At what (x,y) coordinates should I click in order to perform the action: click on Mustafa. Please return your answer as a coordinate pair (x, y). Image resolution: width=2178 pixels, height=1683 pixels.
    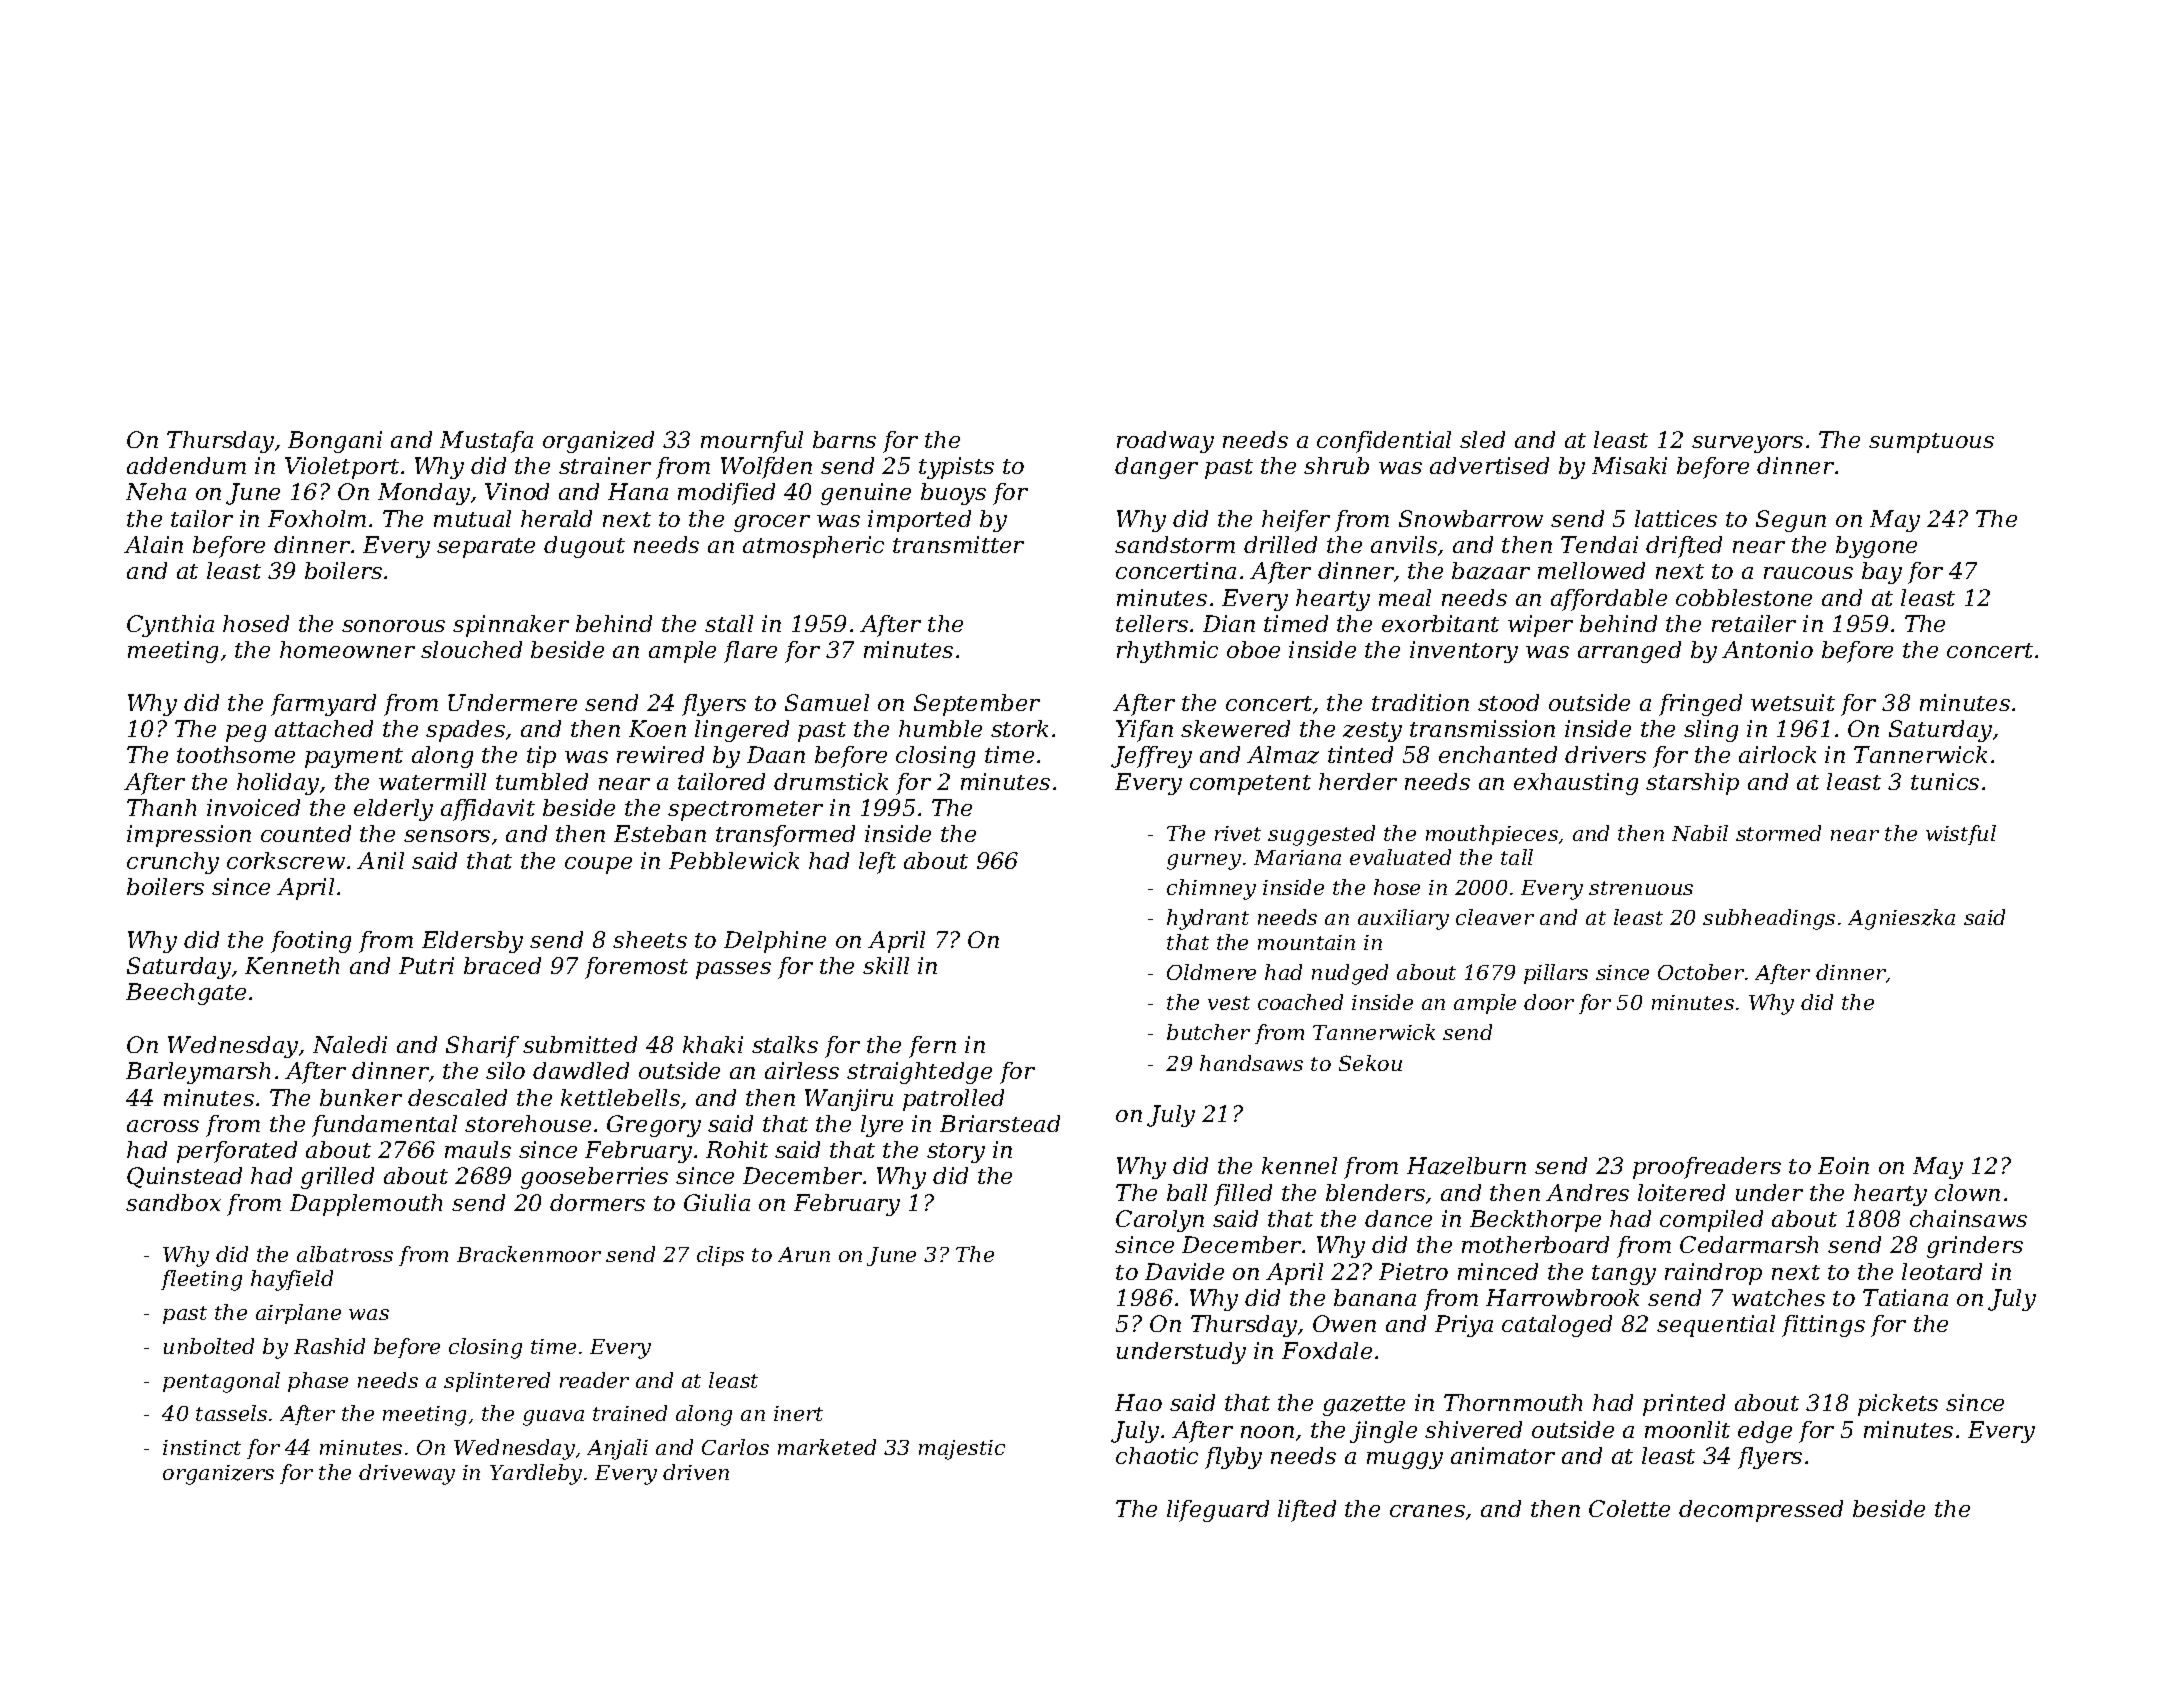
    Looking at the image, I should click on (486, 442).
